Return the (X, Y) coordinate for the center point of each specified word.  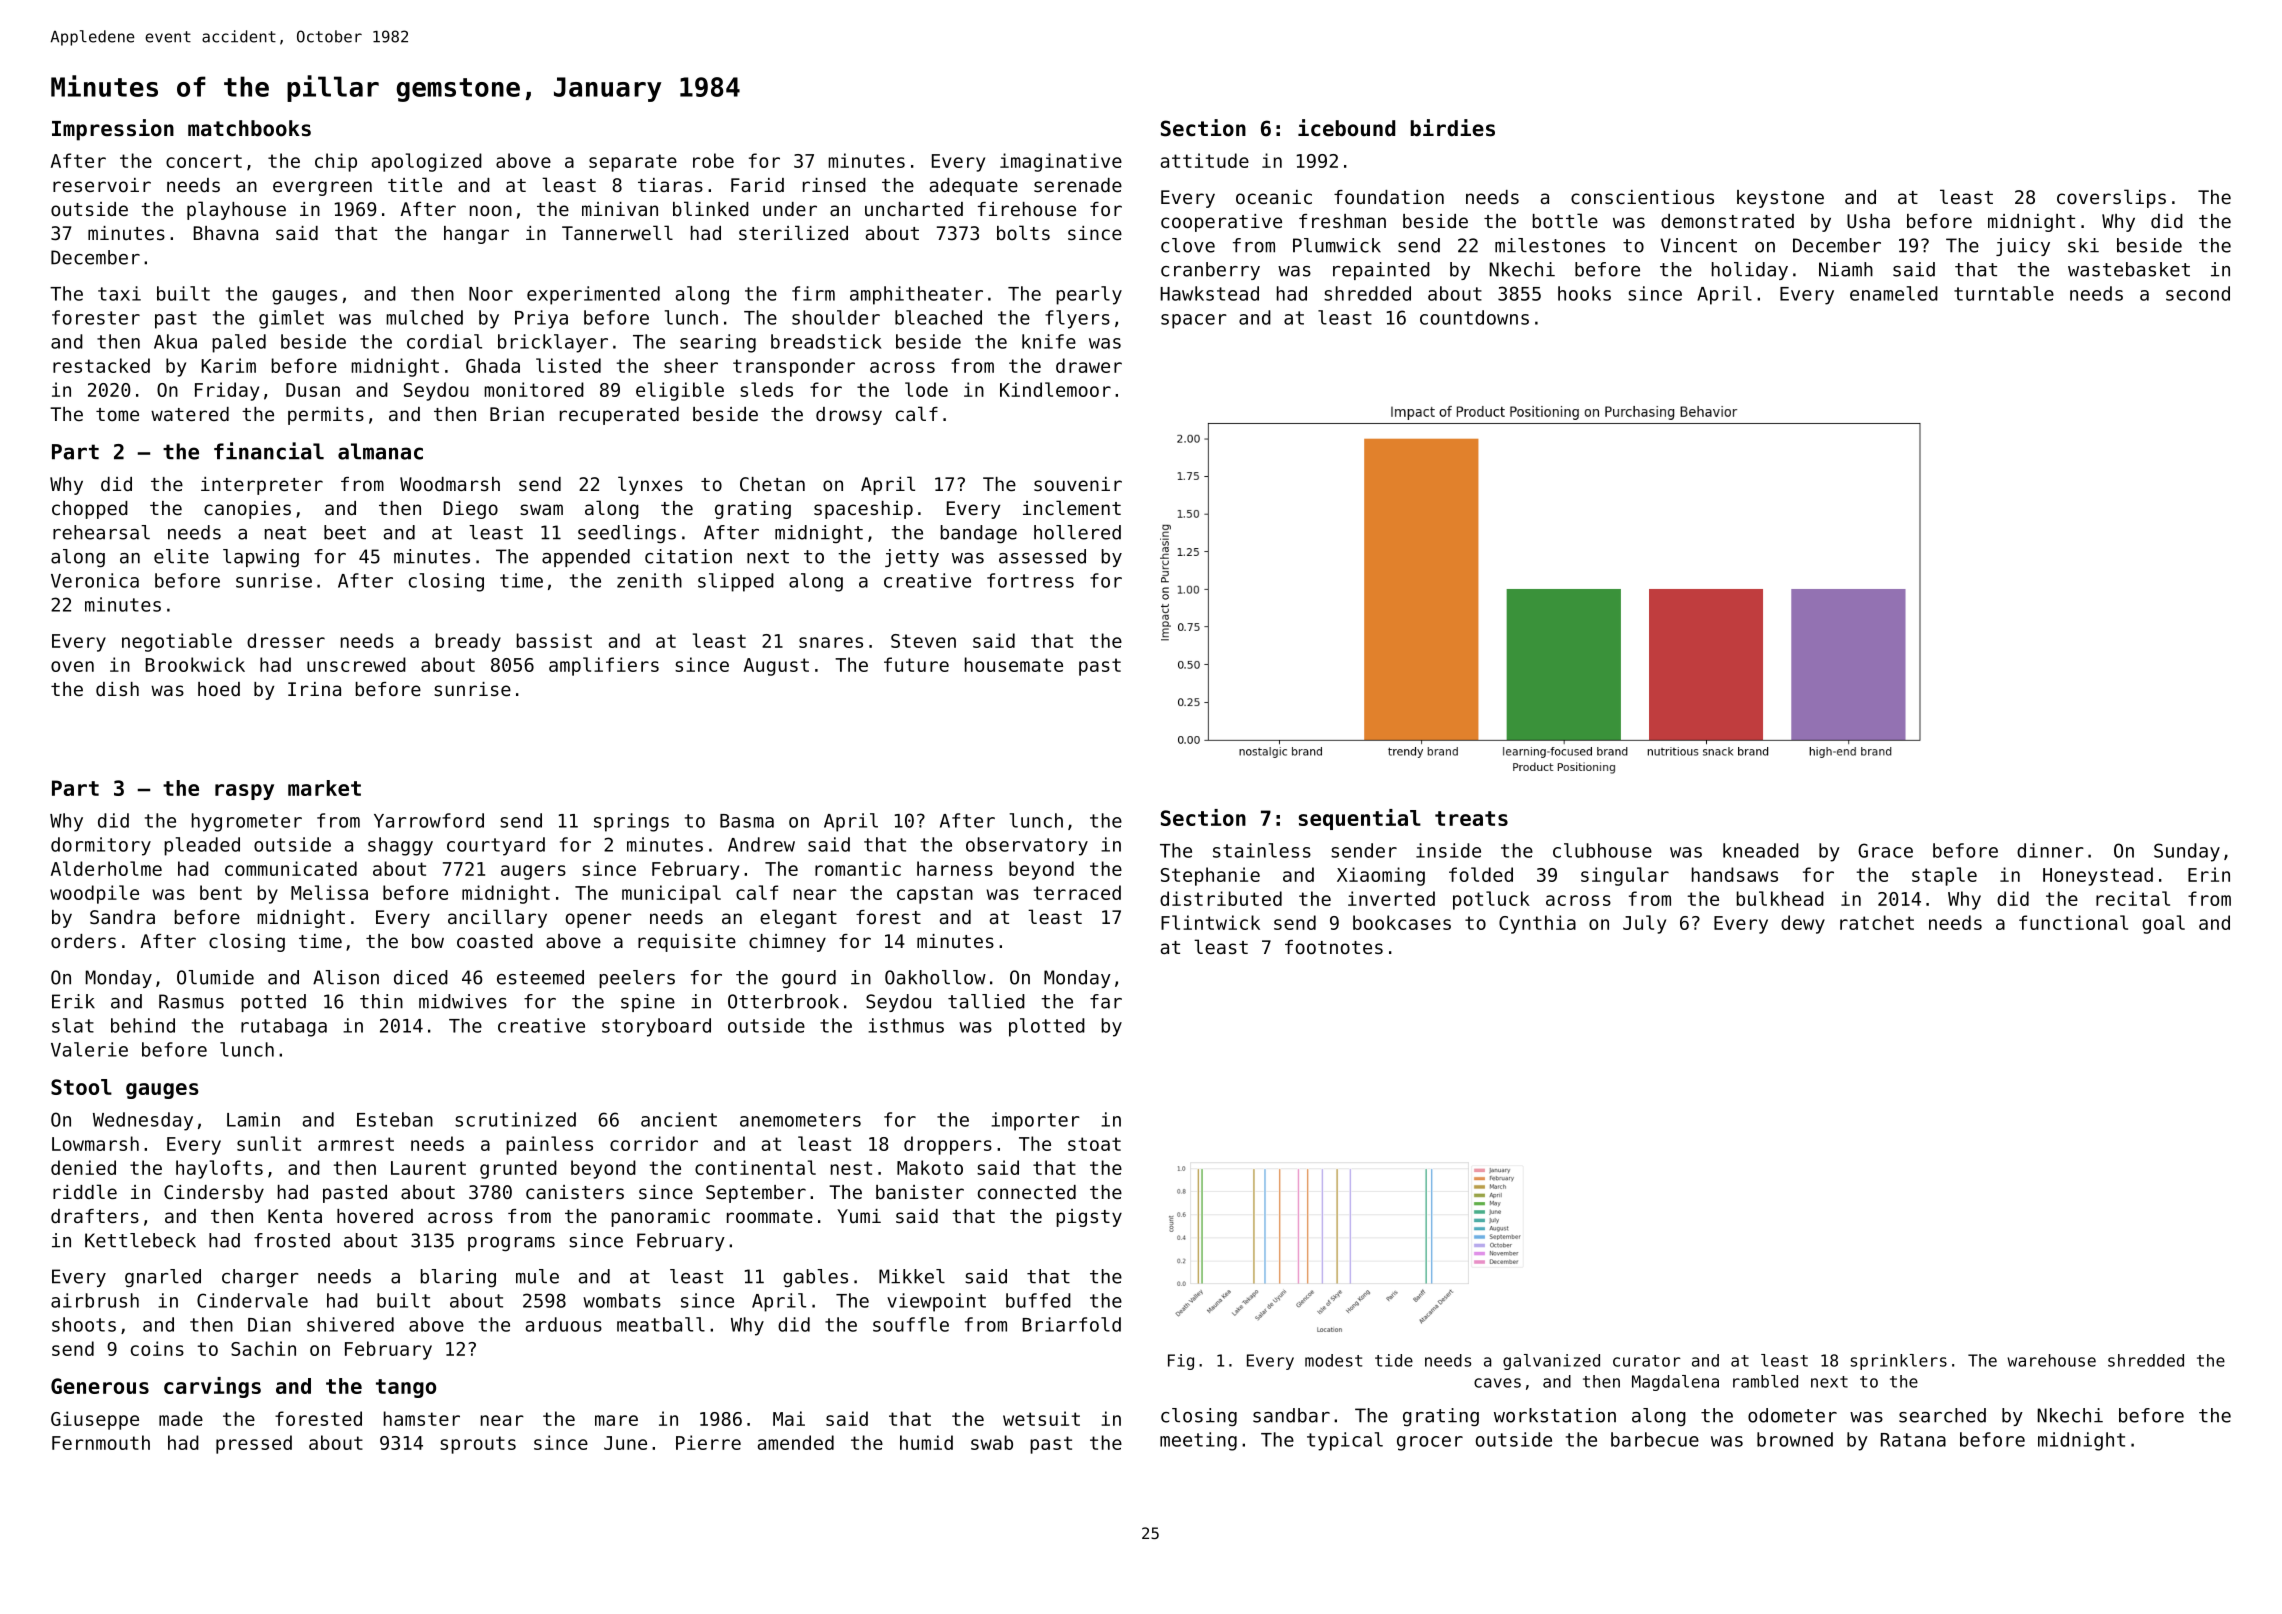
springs (631, 822)
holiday (1750, 271)
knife (1049, 341)
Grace (1885, 850)
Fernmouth (101, 1442)
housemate (1014, 664)
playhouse (236, 210)
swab (992, 1442)
